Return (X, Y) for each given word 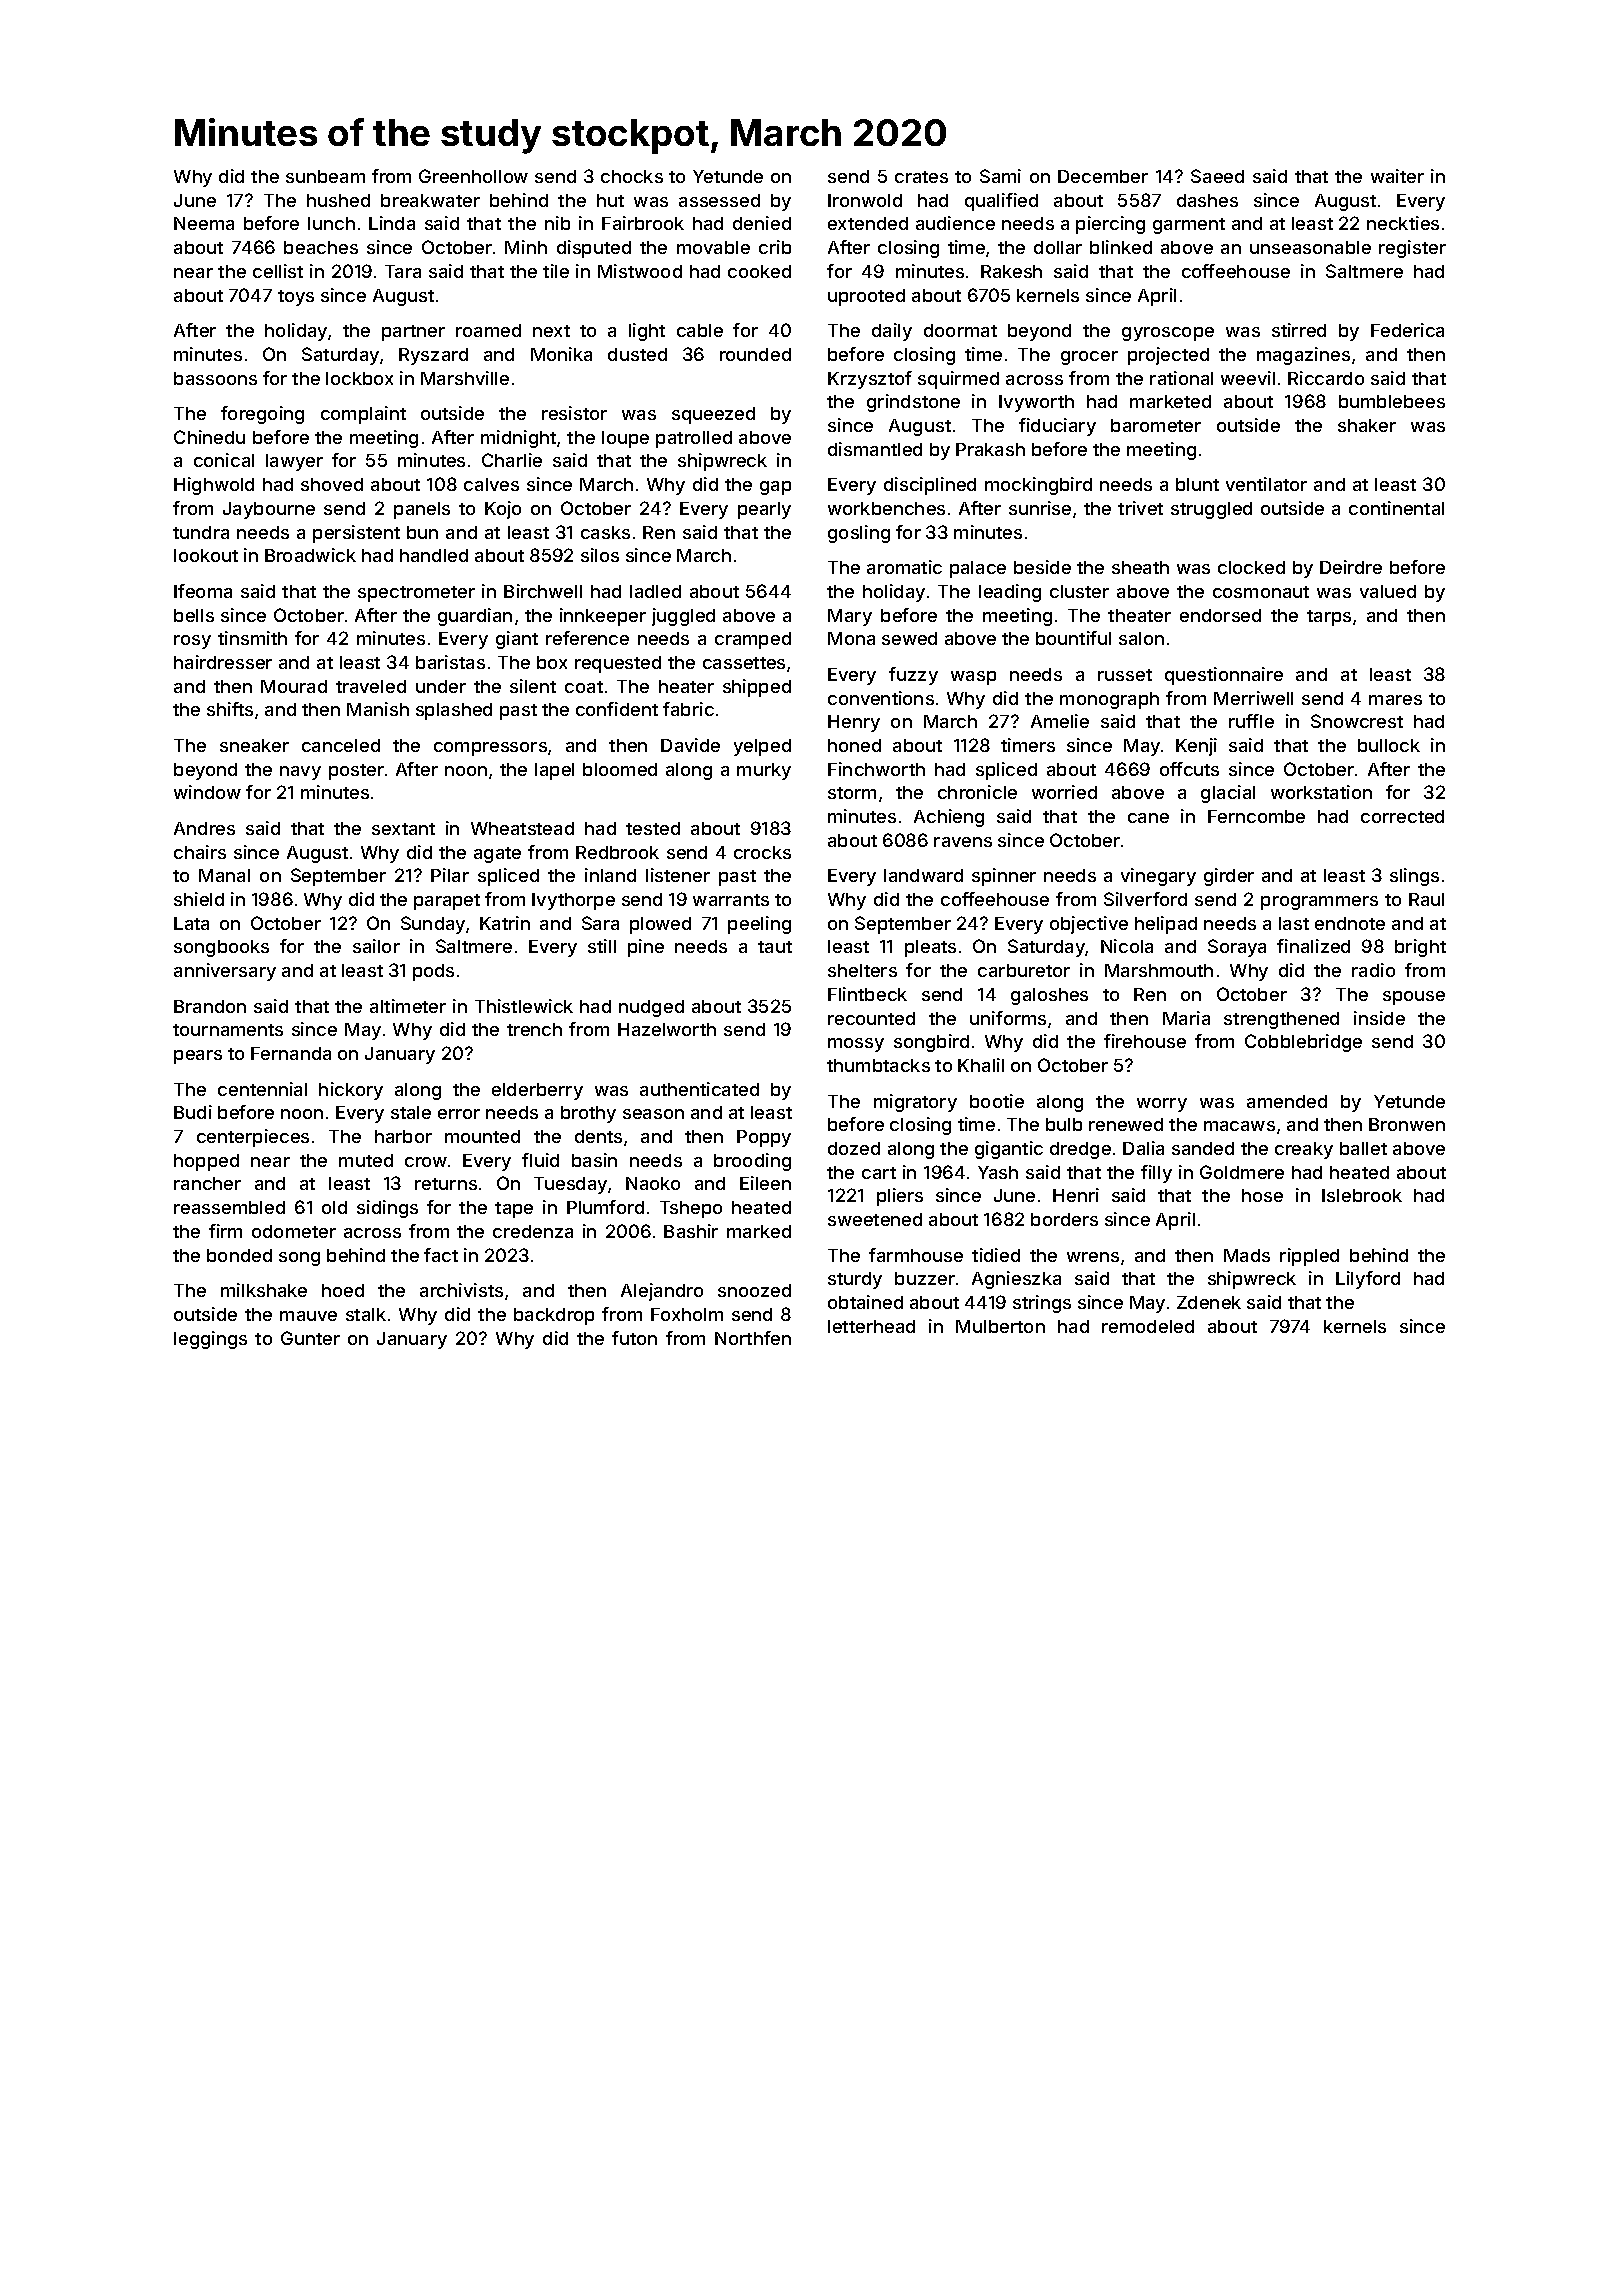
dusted (637, 354)
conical (224, 460)
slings (1414, 877)
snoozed (754, 1290)
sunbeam (325, 176)
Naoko (653, 1183)
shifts (230, 709)
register (1412, 249)
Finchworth (876, 769)
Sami (1000, 176)
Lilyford (1368, 1280)
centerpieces (253, 1138)
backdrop (554, 1316)
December (1103, 176)
